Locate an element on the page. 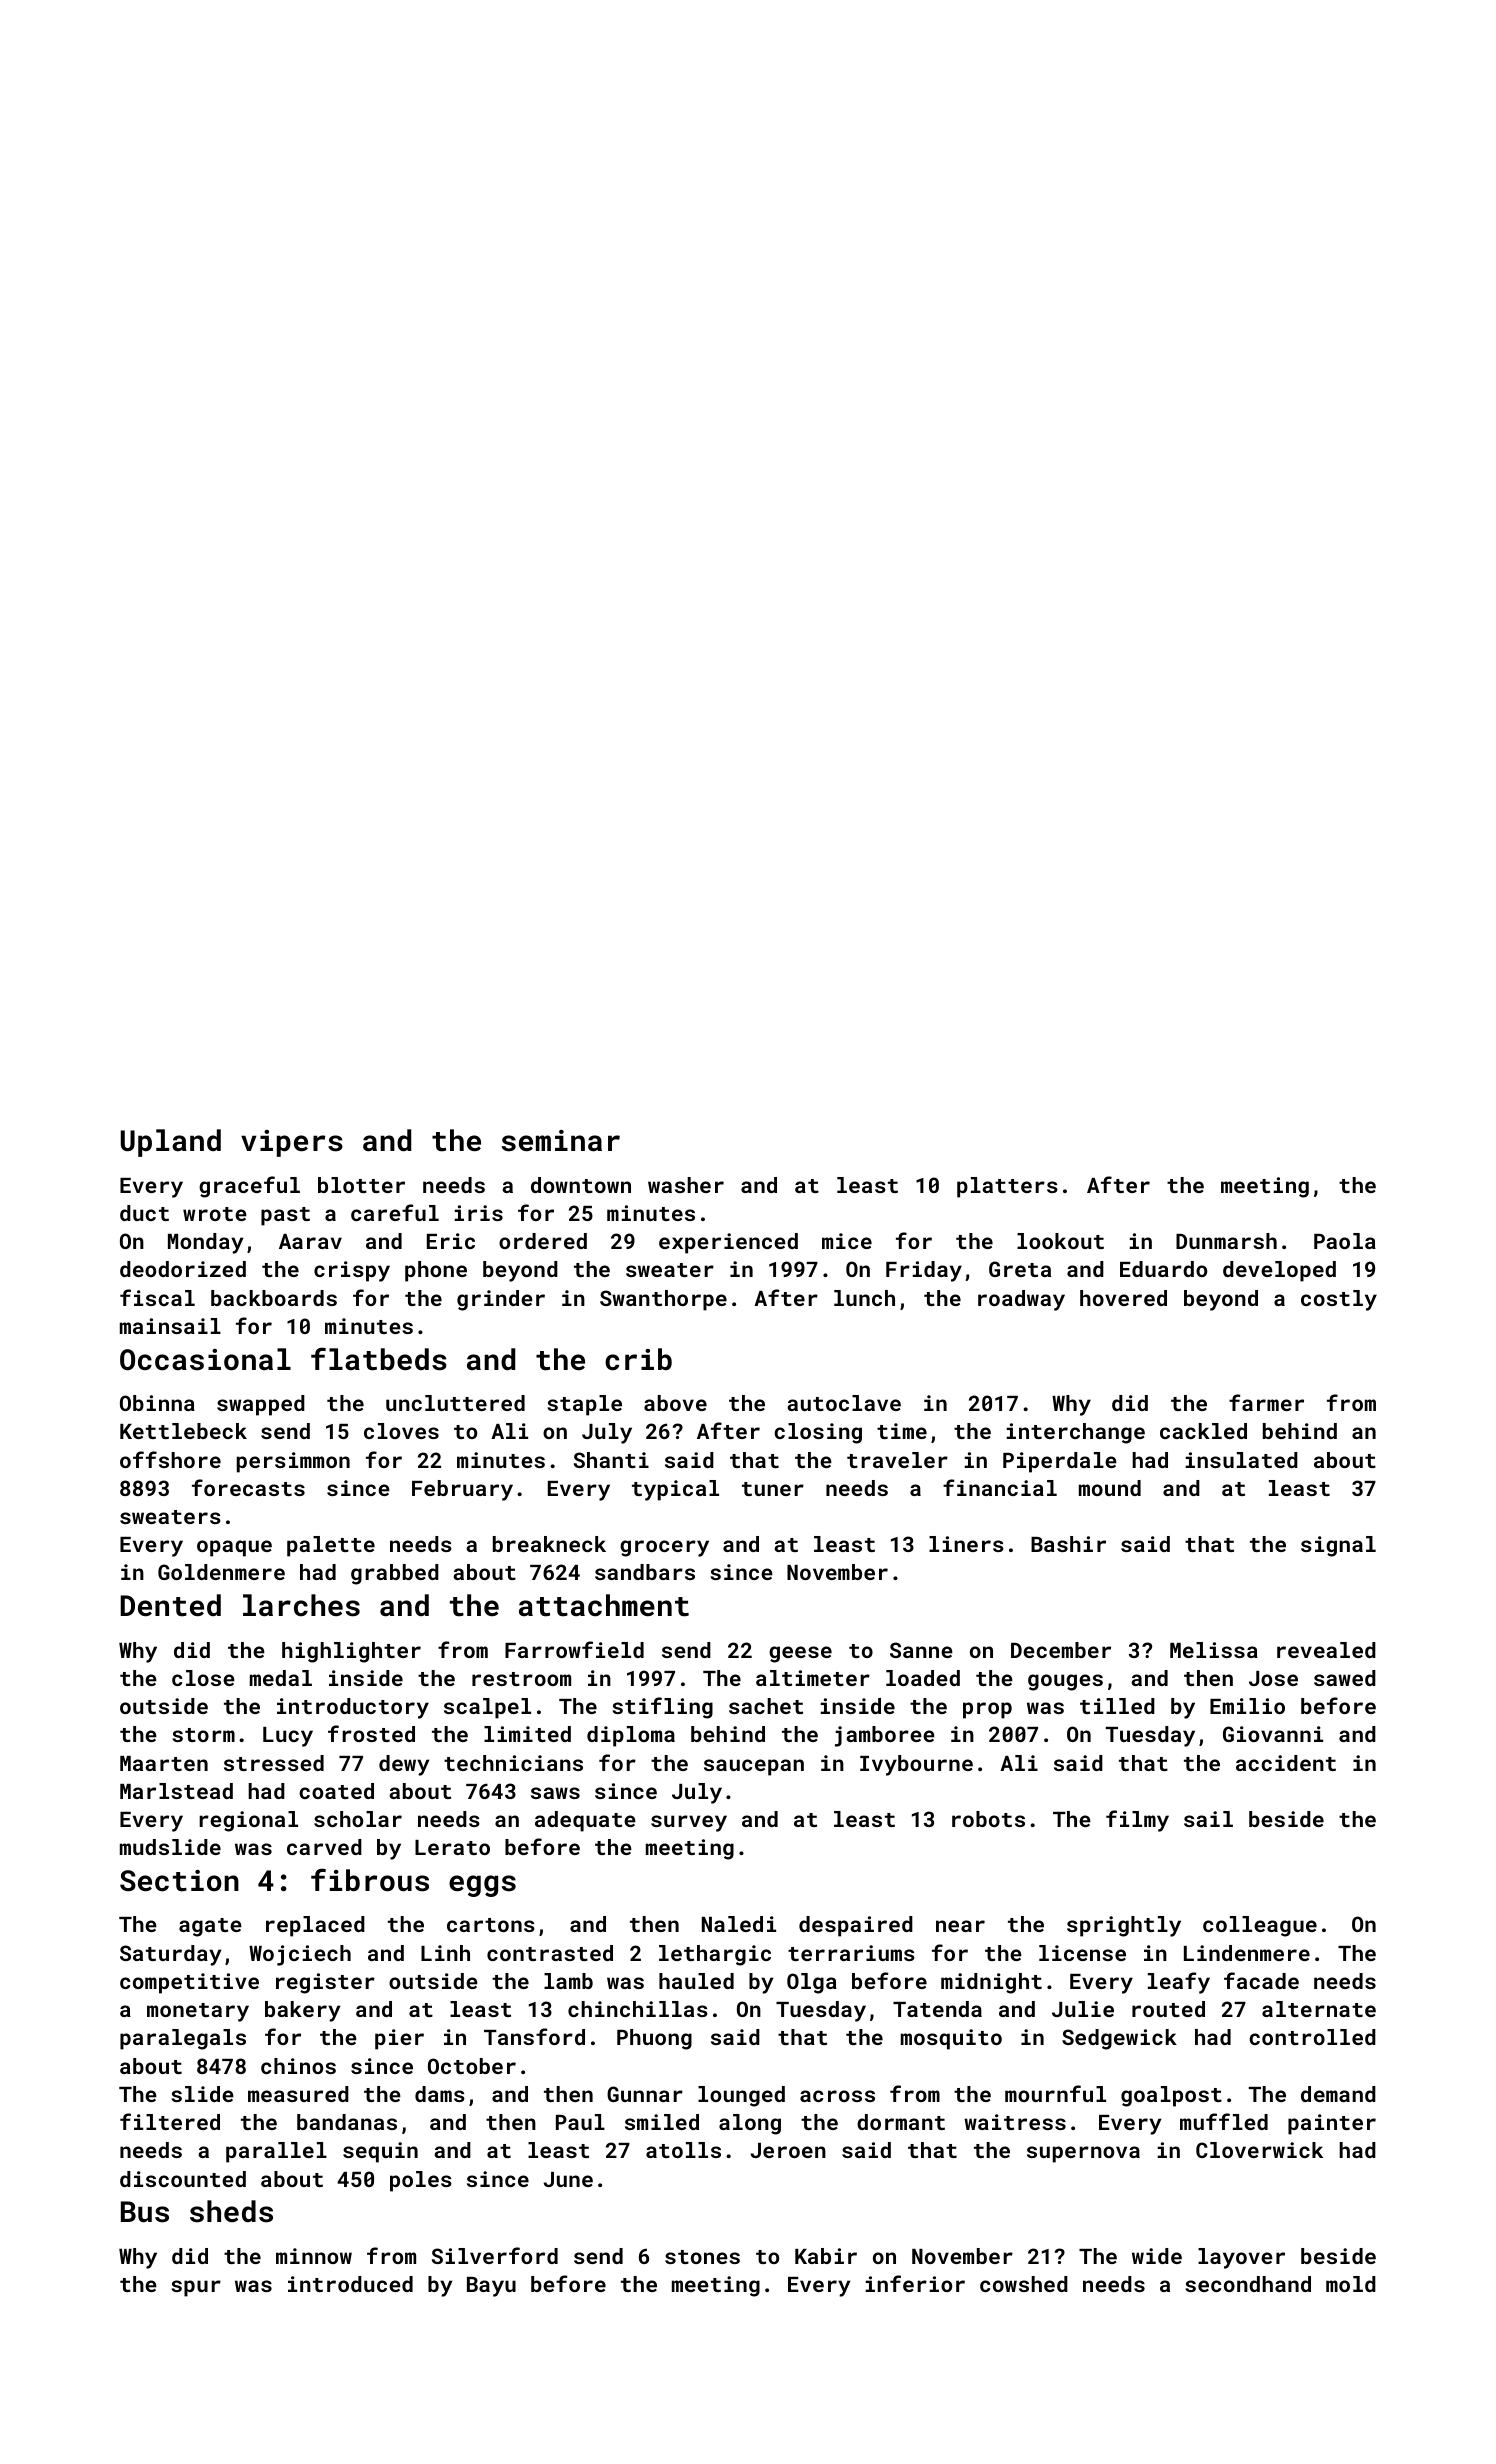 Image resolution: width=1496 pixels, height=2464 pixels. tuner is located at coordinates (773, 1489).
